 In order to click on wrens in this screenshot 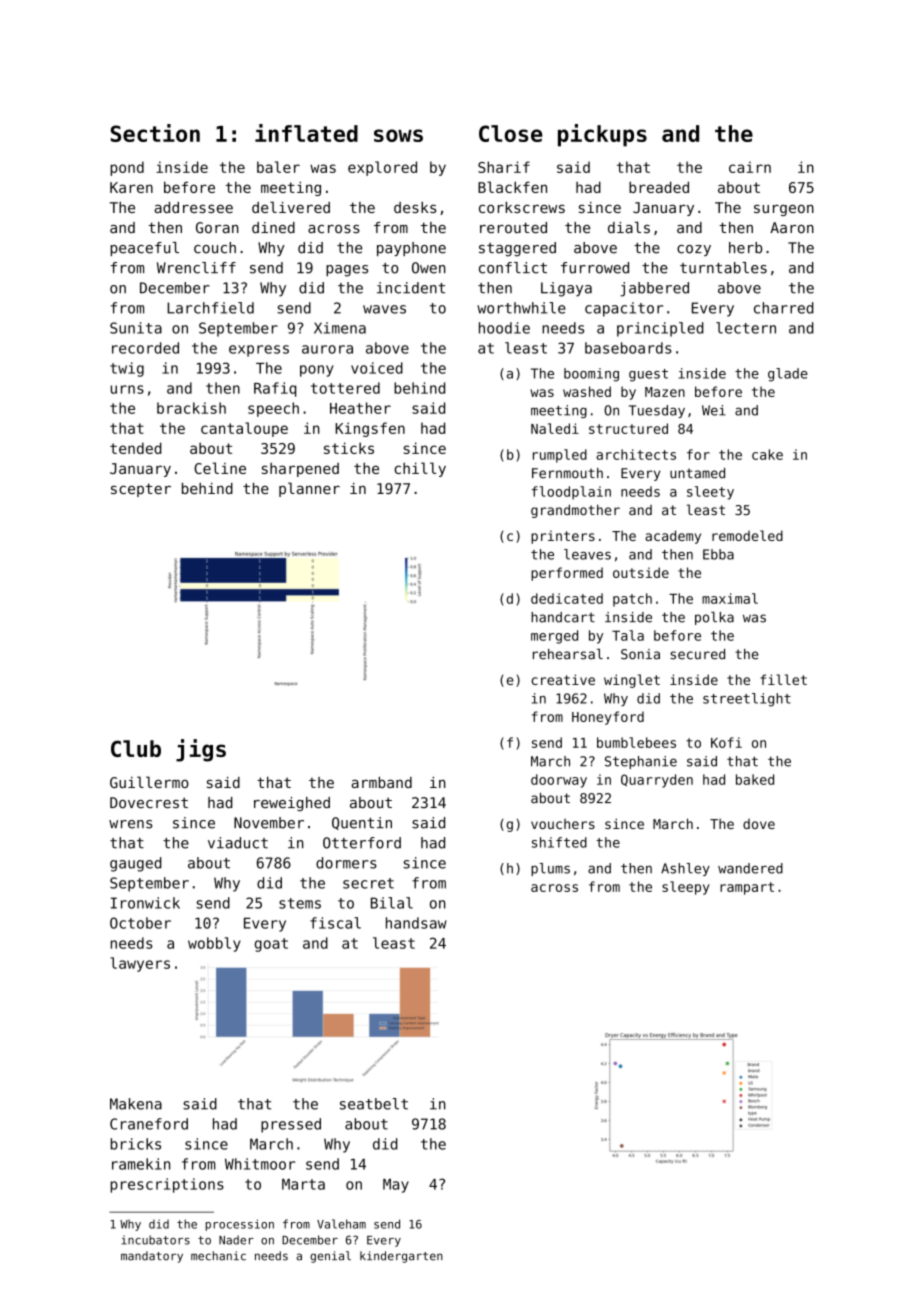, I will do `click(130, 824)`.
